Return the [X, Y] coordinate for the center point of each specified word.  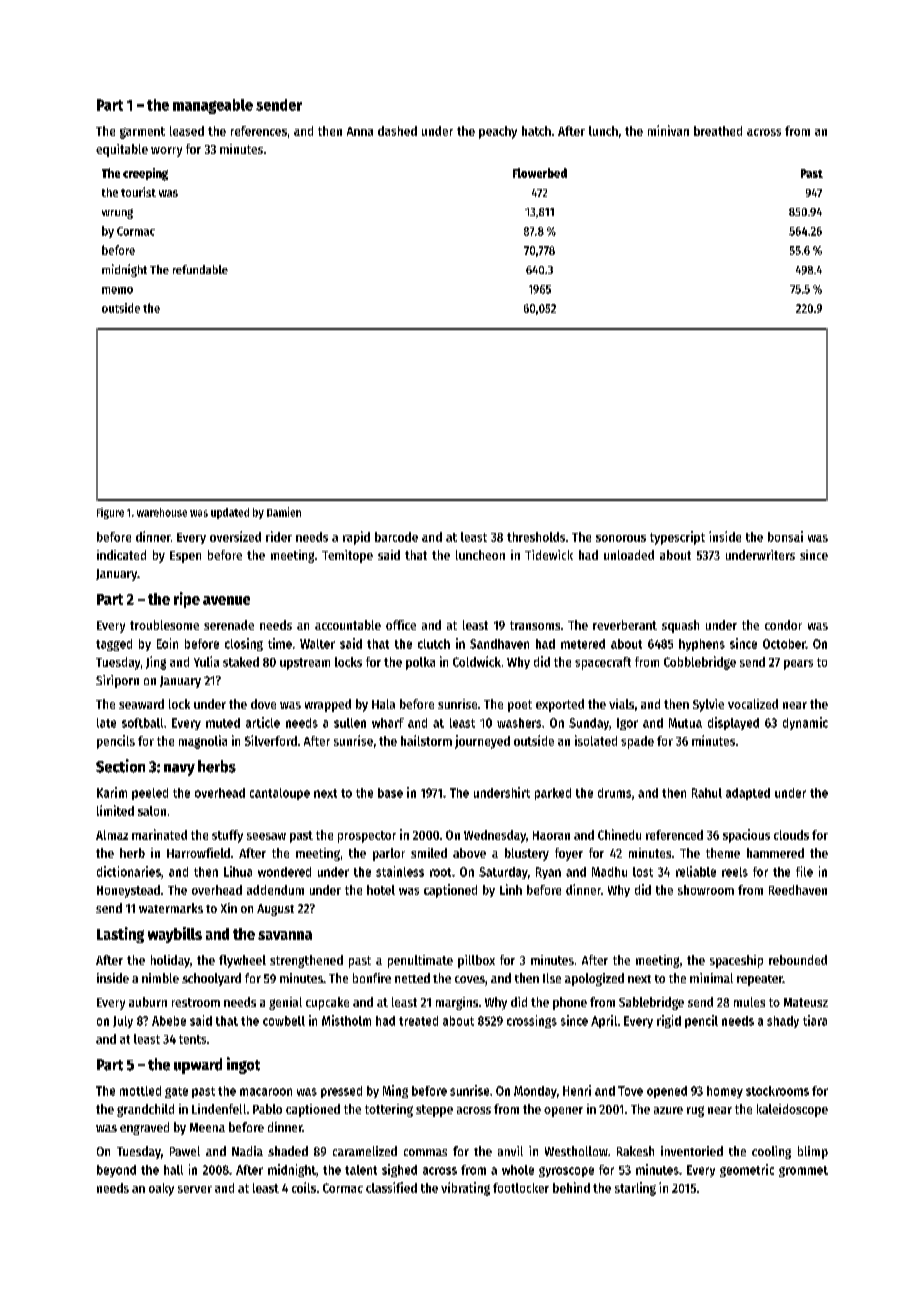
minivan [668, 130]
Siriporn [117, 681]
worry [166, 152]
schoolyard [211, 979]
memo [117, 290]
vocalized [753, 704]
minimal [711, 978]
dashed [397, 131]
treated [418, 1021]
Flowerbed [540, 173]
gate [176, 1092]
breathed [718, 131]
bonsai [785, 536]
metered [583, 644]
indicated [121, 555]
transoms [535, 625]
